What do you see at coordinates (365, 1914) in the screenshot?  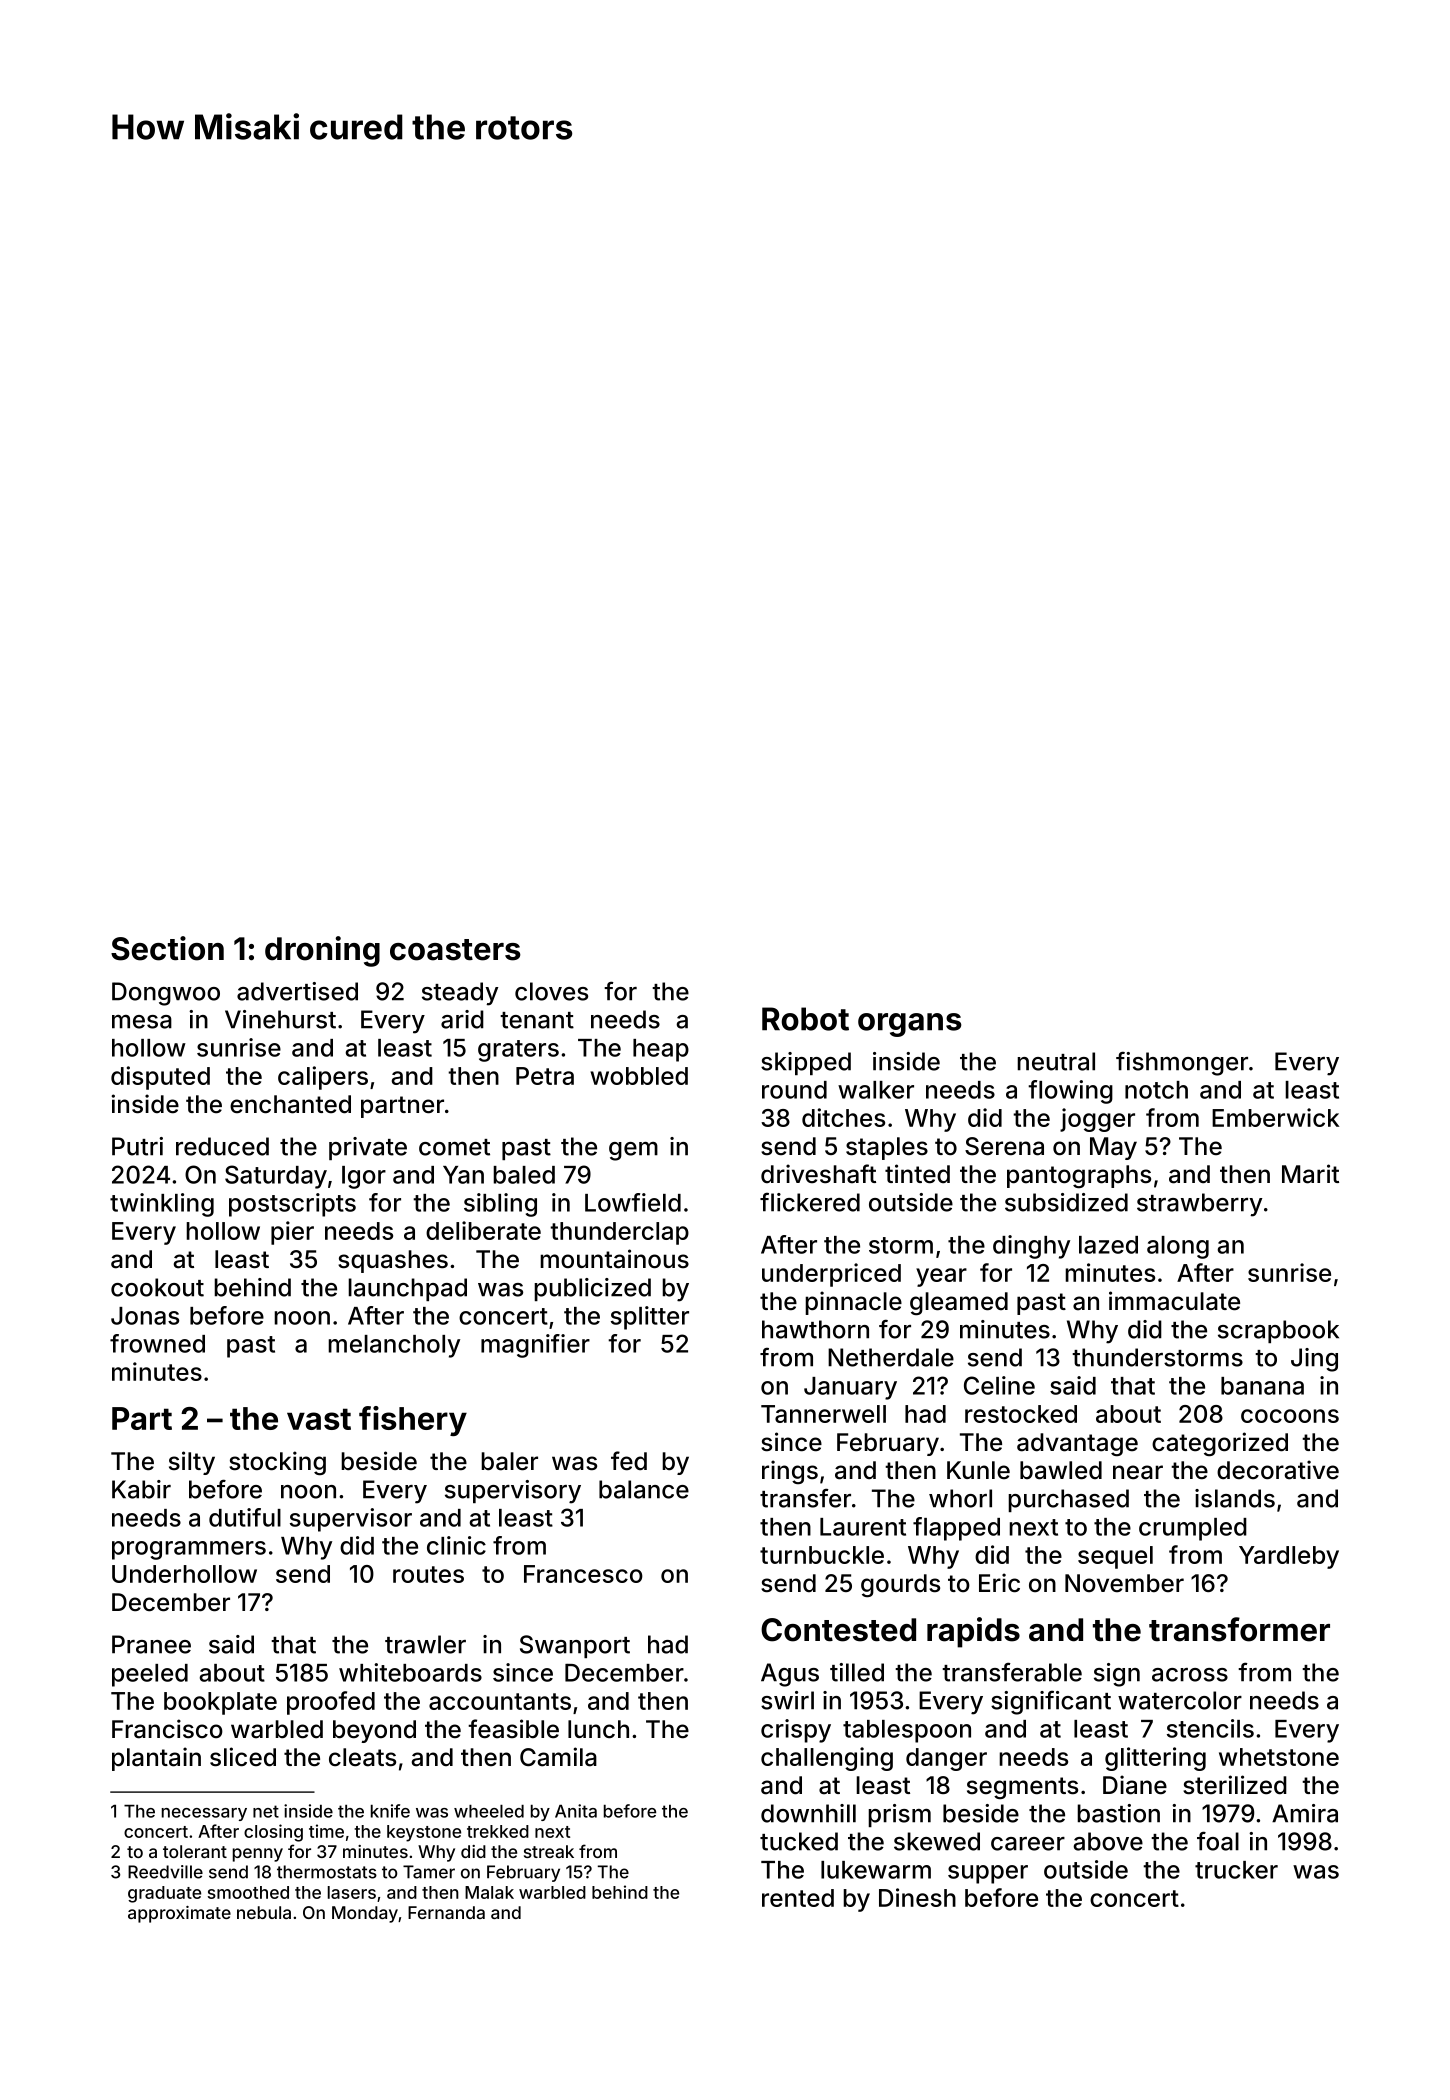 I see `Monday` at bounding box center [365, 1914].
